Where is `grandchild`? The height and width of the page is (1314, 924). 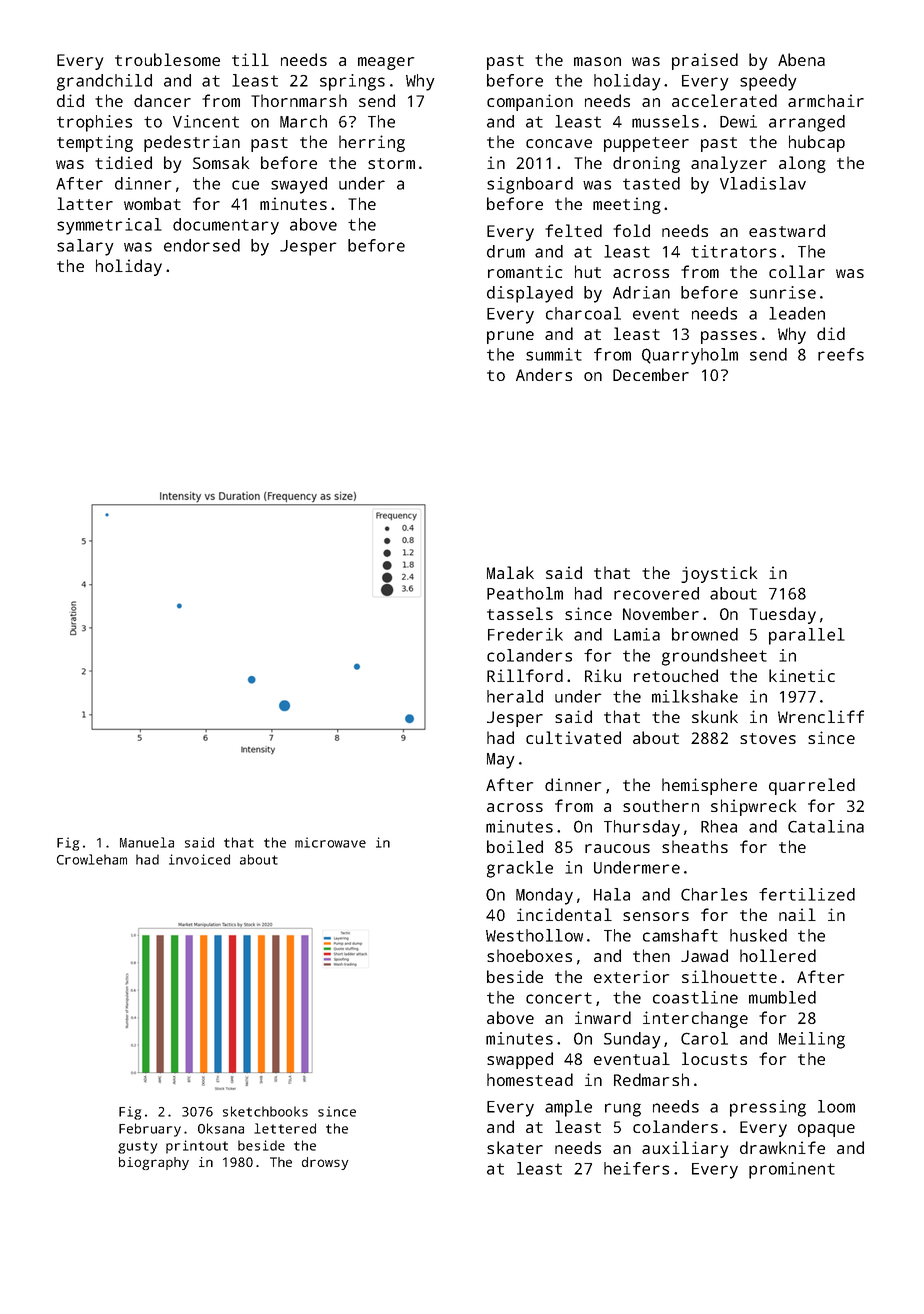
grandchild is located at coordinates (104, 82).
